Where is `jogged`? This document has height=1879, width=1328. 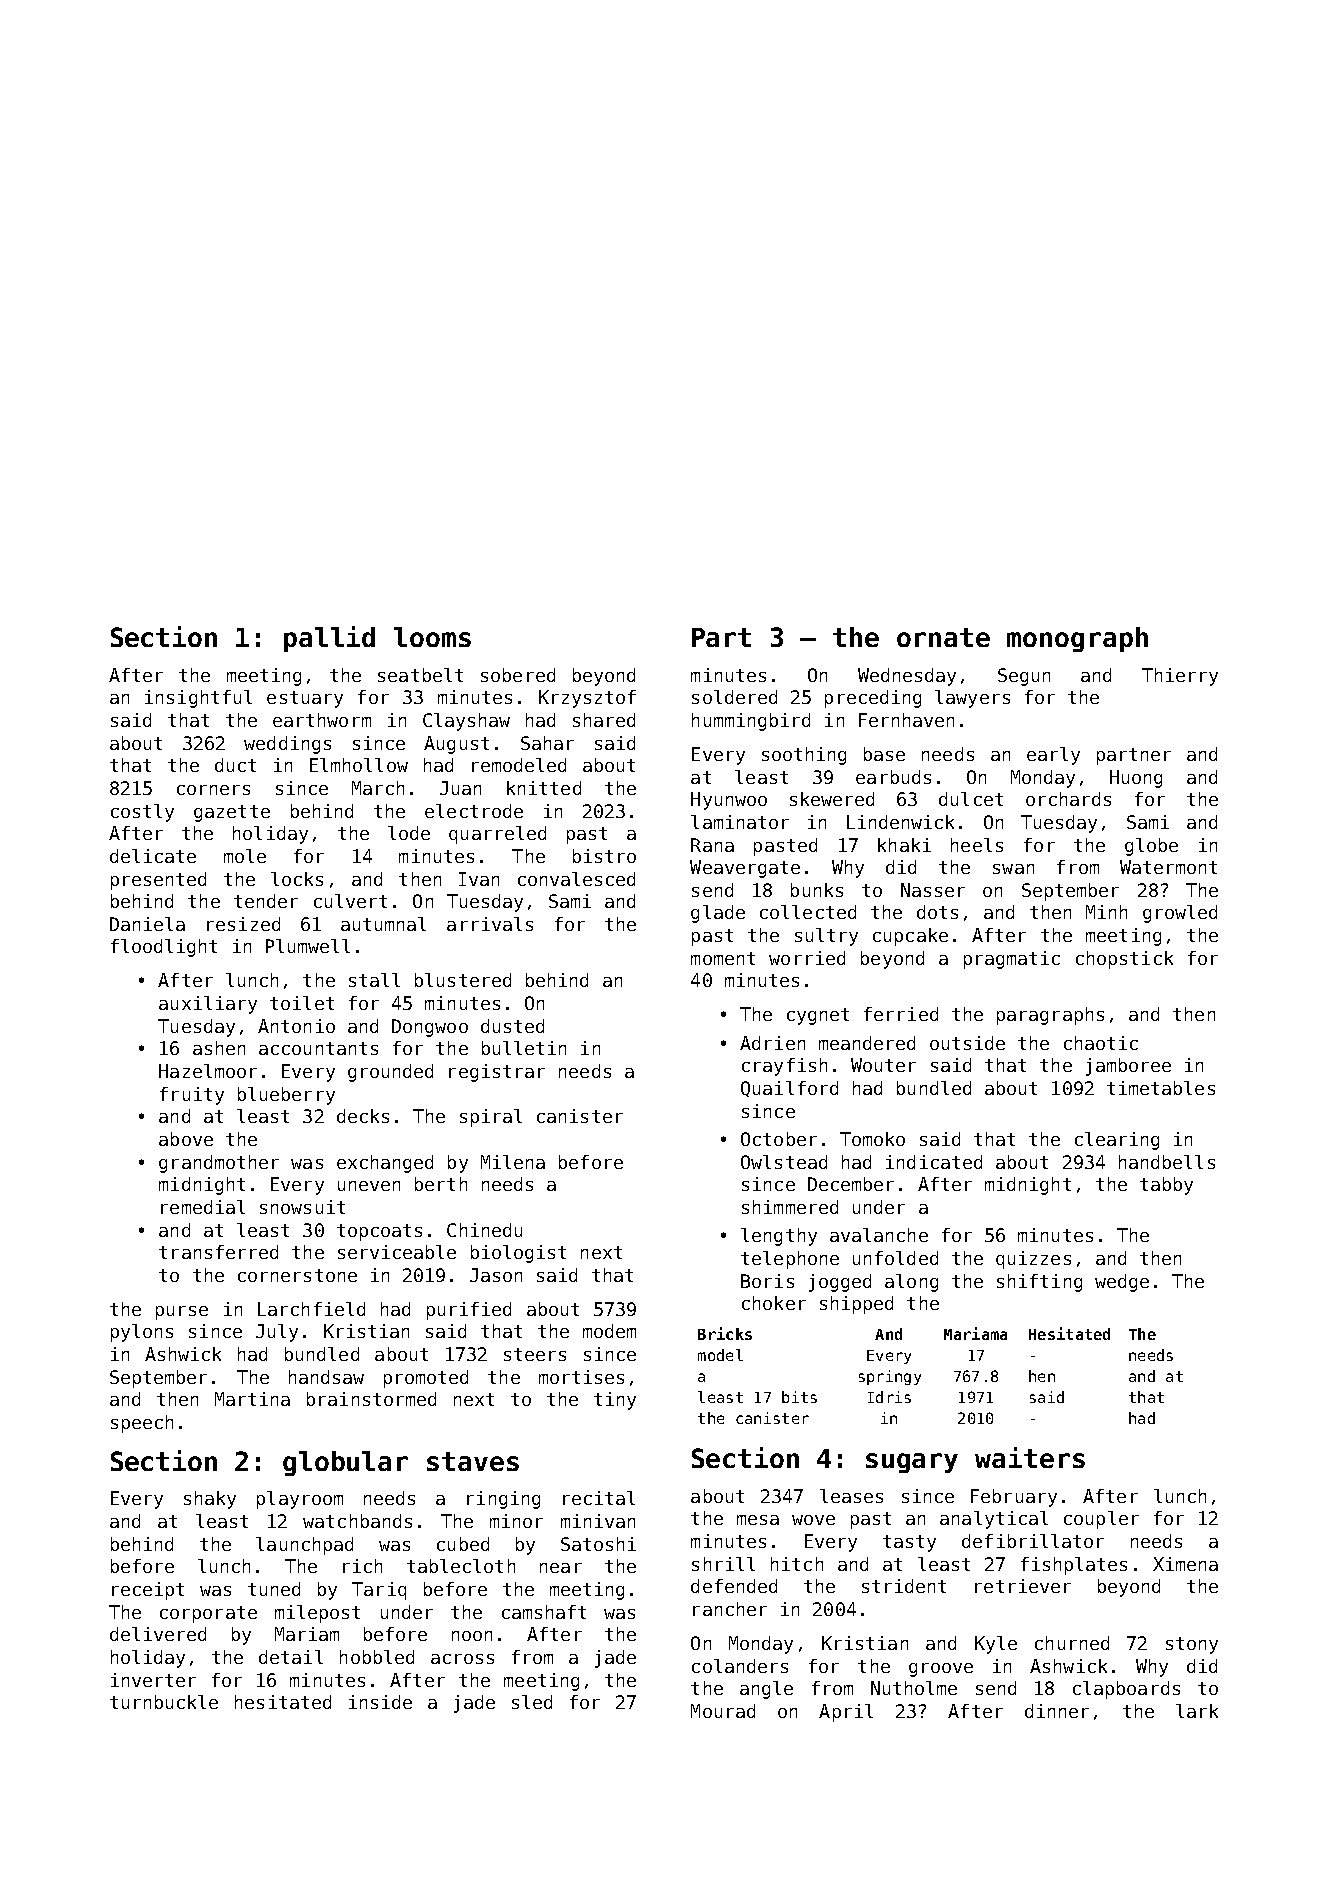
jogged is located at coordinates (840, 1283).
